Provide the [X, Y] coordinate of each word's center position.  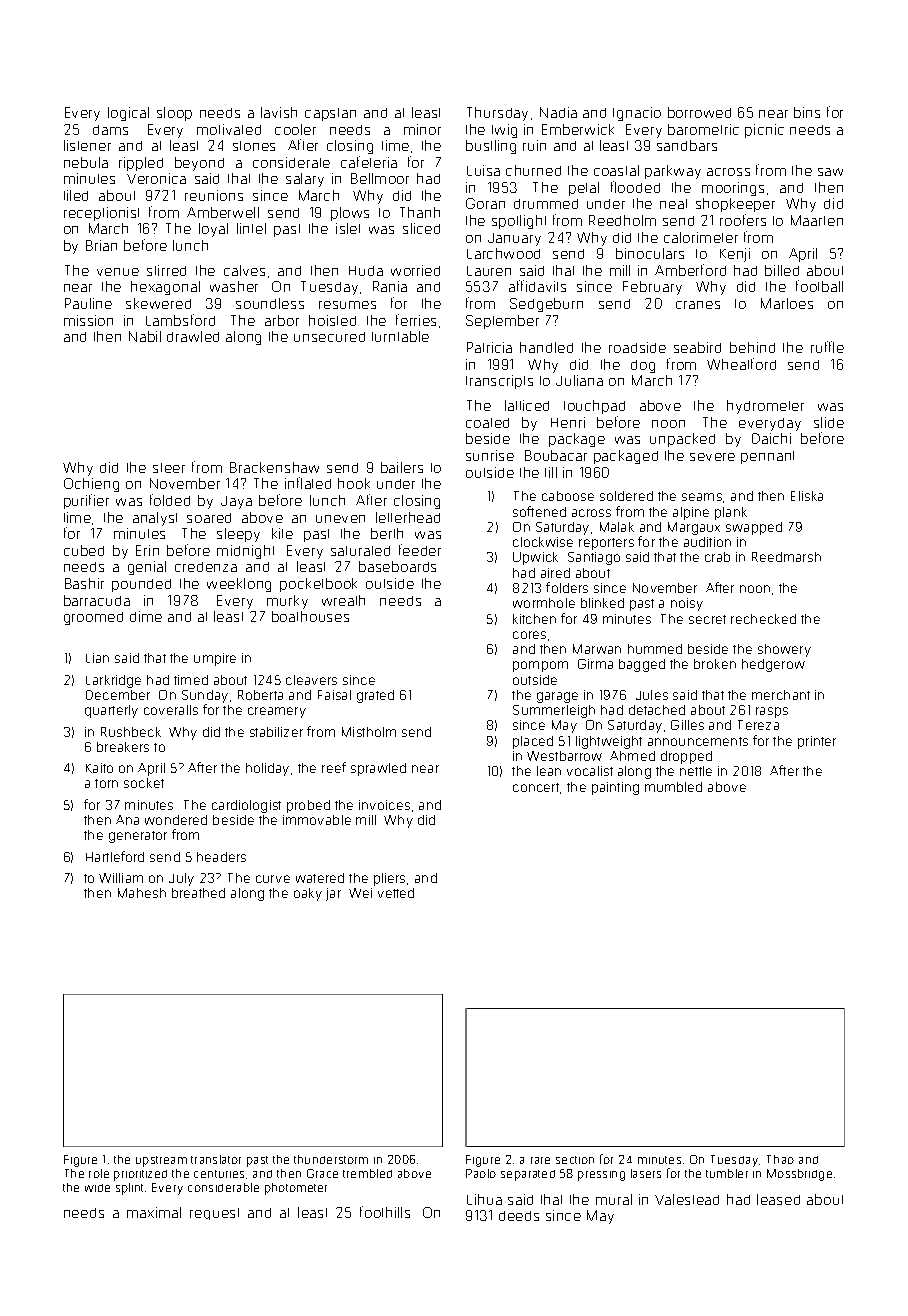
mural [614, 1199]
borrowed [699, 112]
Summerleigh [554, 711]
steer [169, 468]
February [652, 288]
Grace [322, 1173]
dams [110, 130]
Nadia [558, 112]
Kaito [99, 768]
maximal [154, 1212]
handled [546, 347]
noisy [687, 604]
